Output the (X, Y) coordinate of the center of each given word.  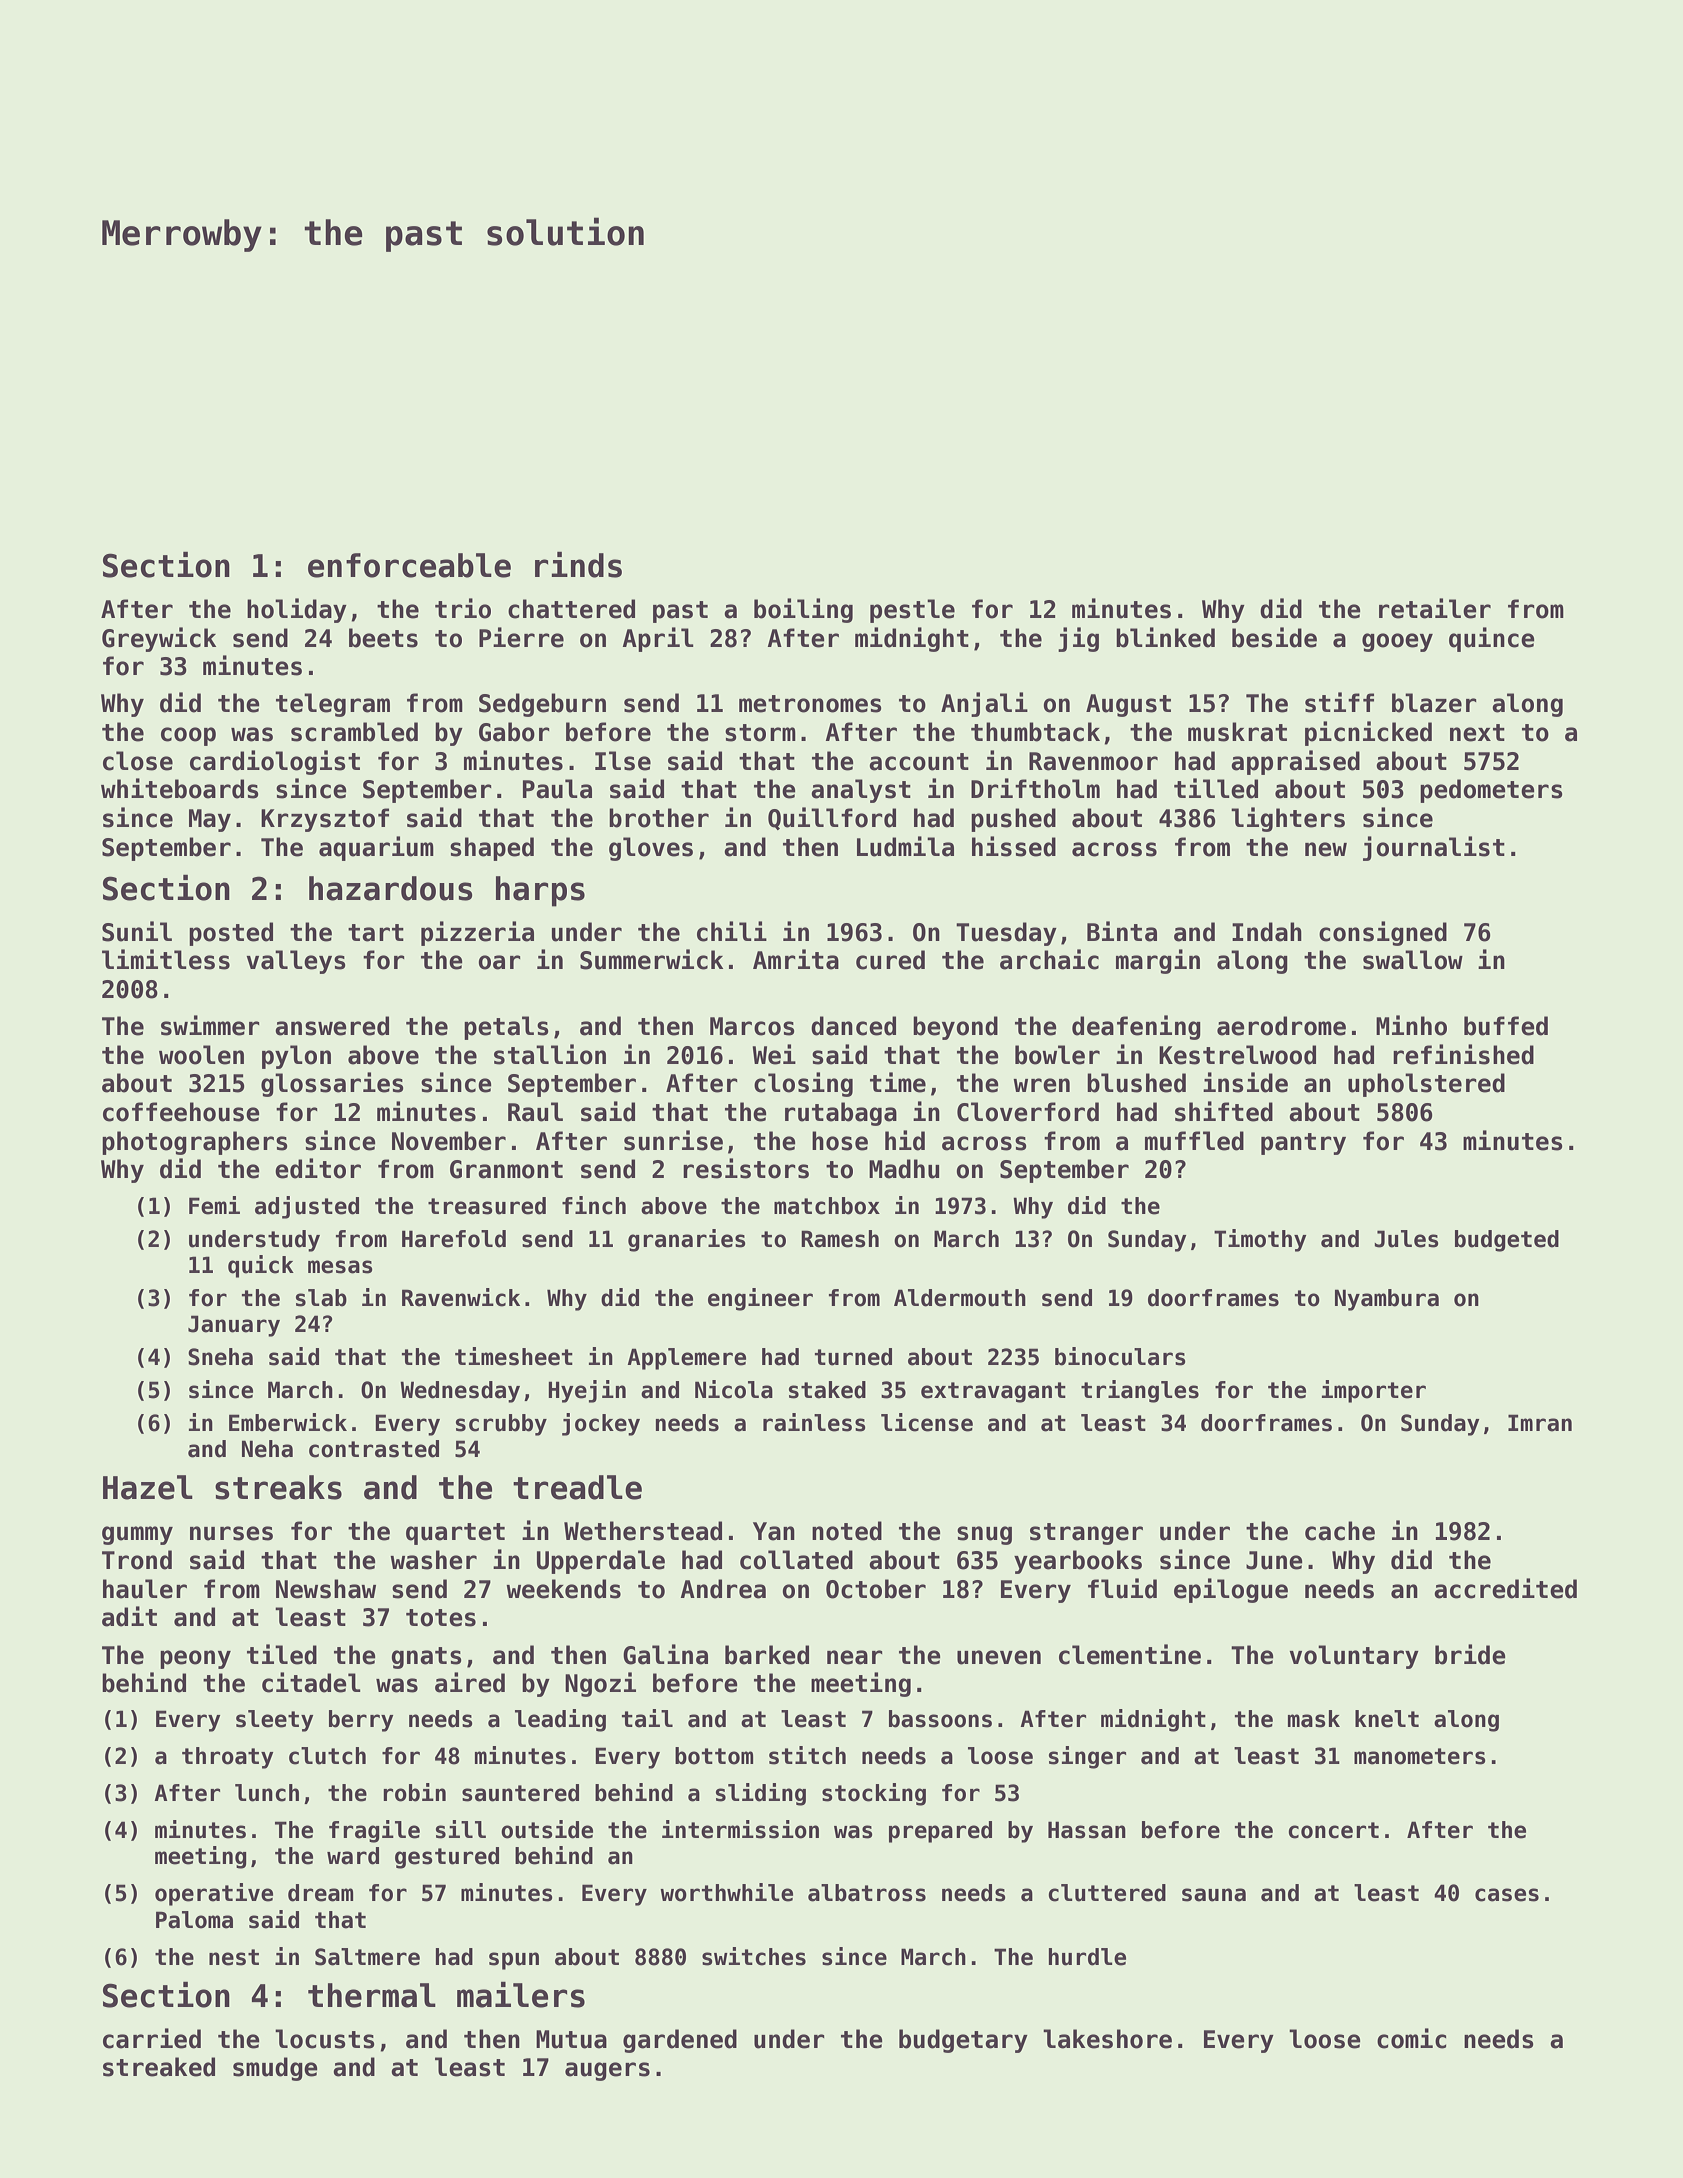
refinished (1463, 1054)
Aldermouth (960, 1298)
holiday (297, 610)
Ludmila (905, 846)
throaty (228, 1758)
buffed (1506, 1026)
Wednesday (460, 1392)
